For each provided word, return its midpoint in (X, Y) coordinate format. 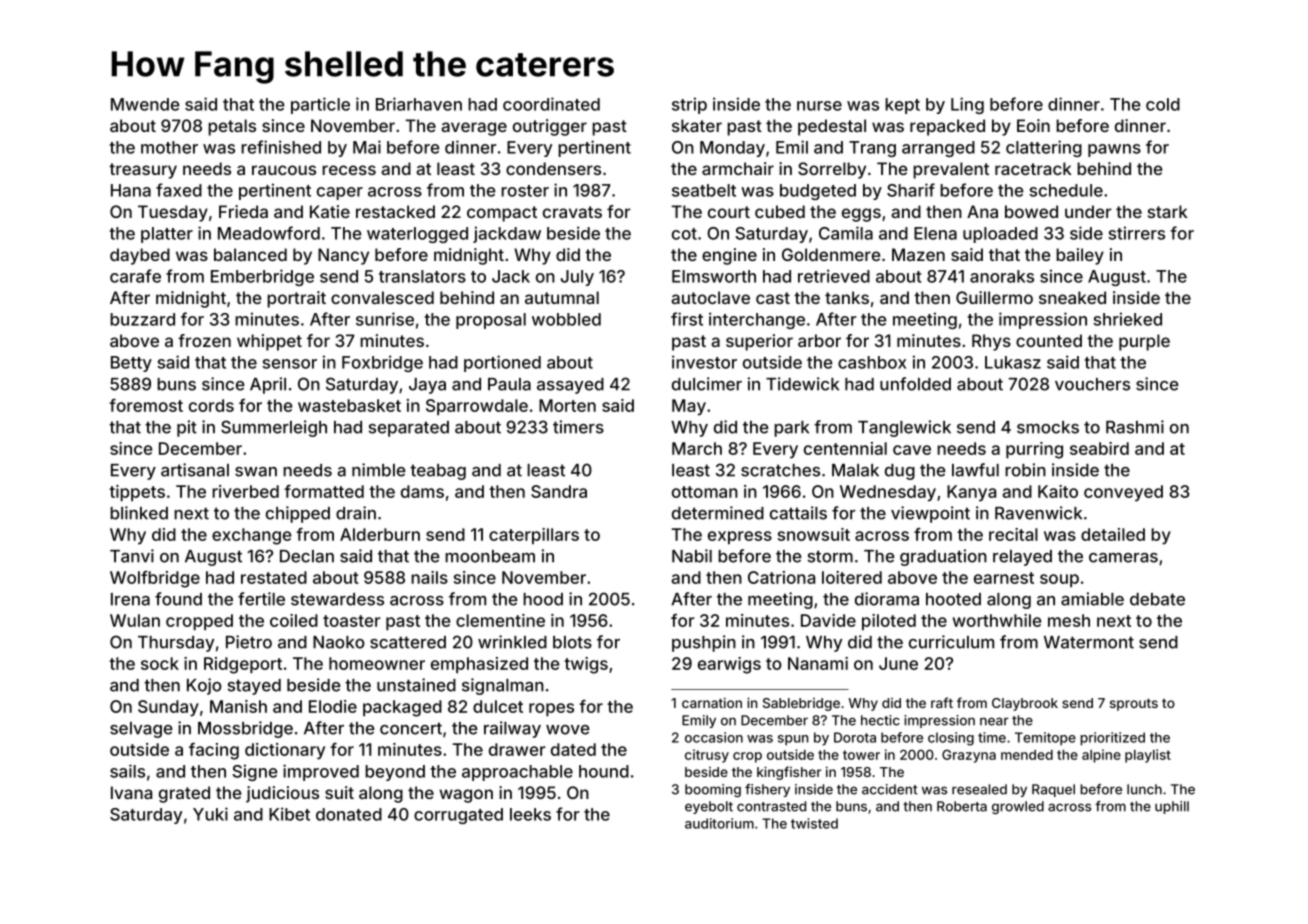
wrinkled (512, 642)
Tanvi (132, 556)
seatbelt (704, 190)
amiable (1092, 599)
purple (1144, 342)
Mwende (145, 104)
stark (1168, 211)
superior (759, 342)
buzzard (142, 319)
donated (349, 814)
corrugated (458, 816)
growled (1018, 807)
